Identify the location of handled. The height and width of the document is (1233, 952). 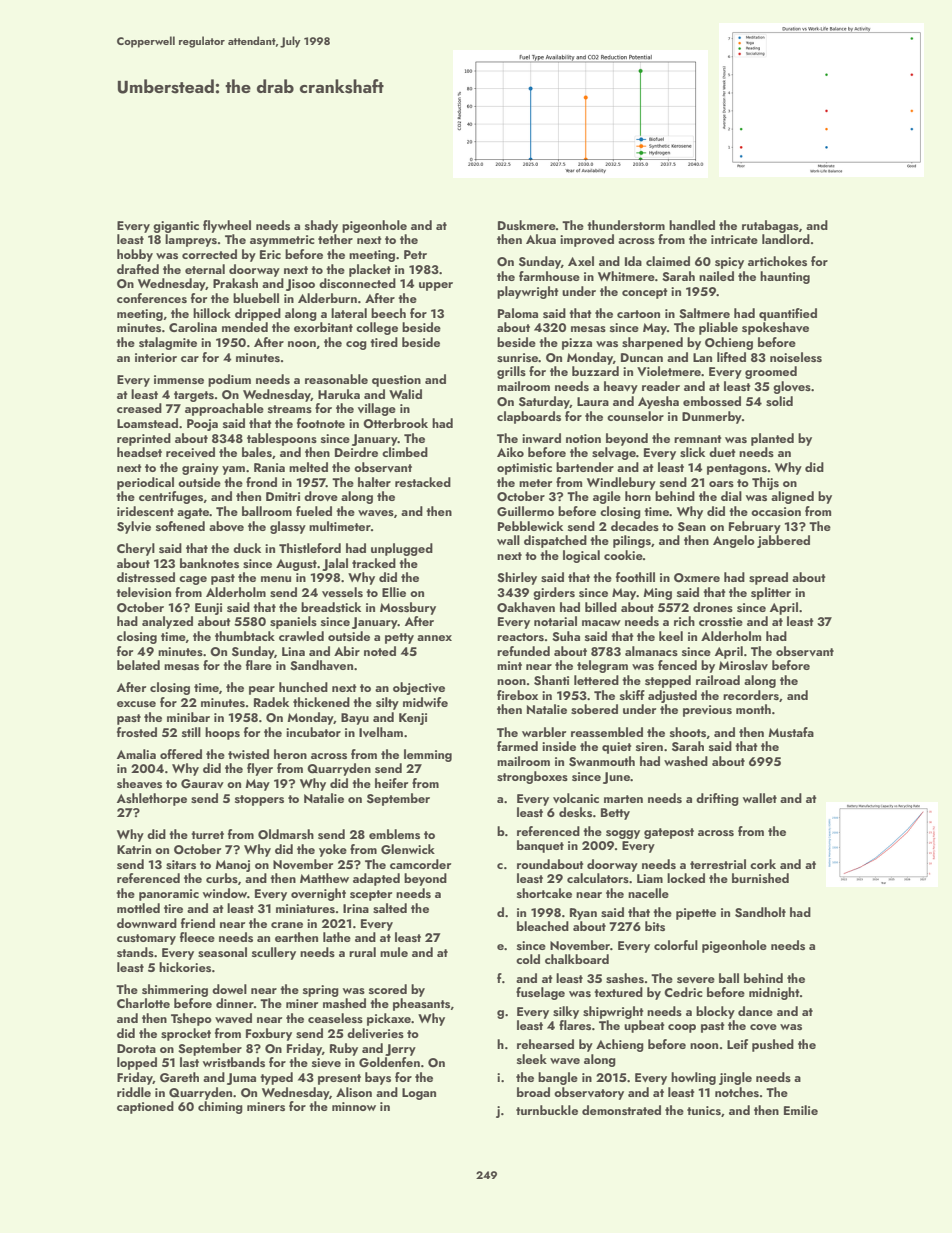
(692, 225).
